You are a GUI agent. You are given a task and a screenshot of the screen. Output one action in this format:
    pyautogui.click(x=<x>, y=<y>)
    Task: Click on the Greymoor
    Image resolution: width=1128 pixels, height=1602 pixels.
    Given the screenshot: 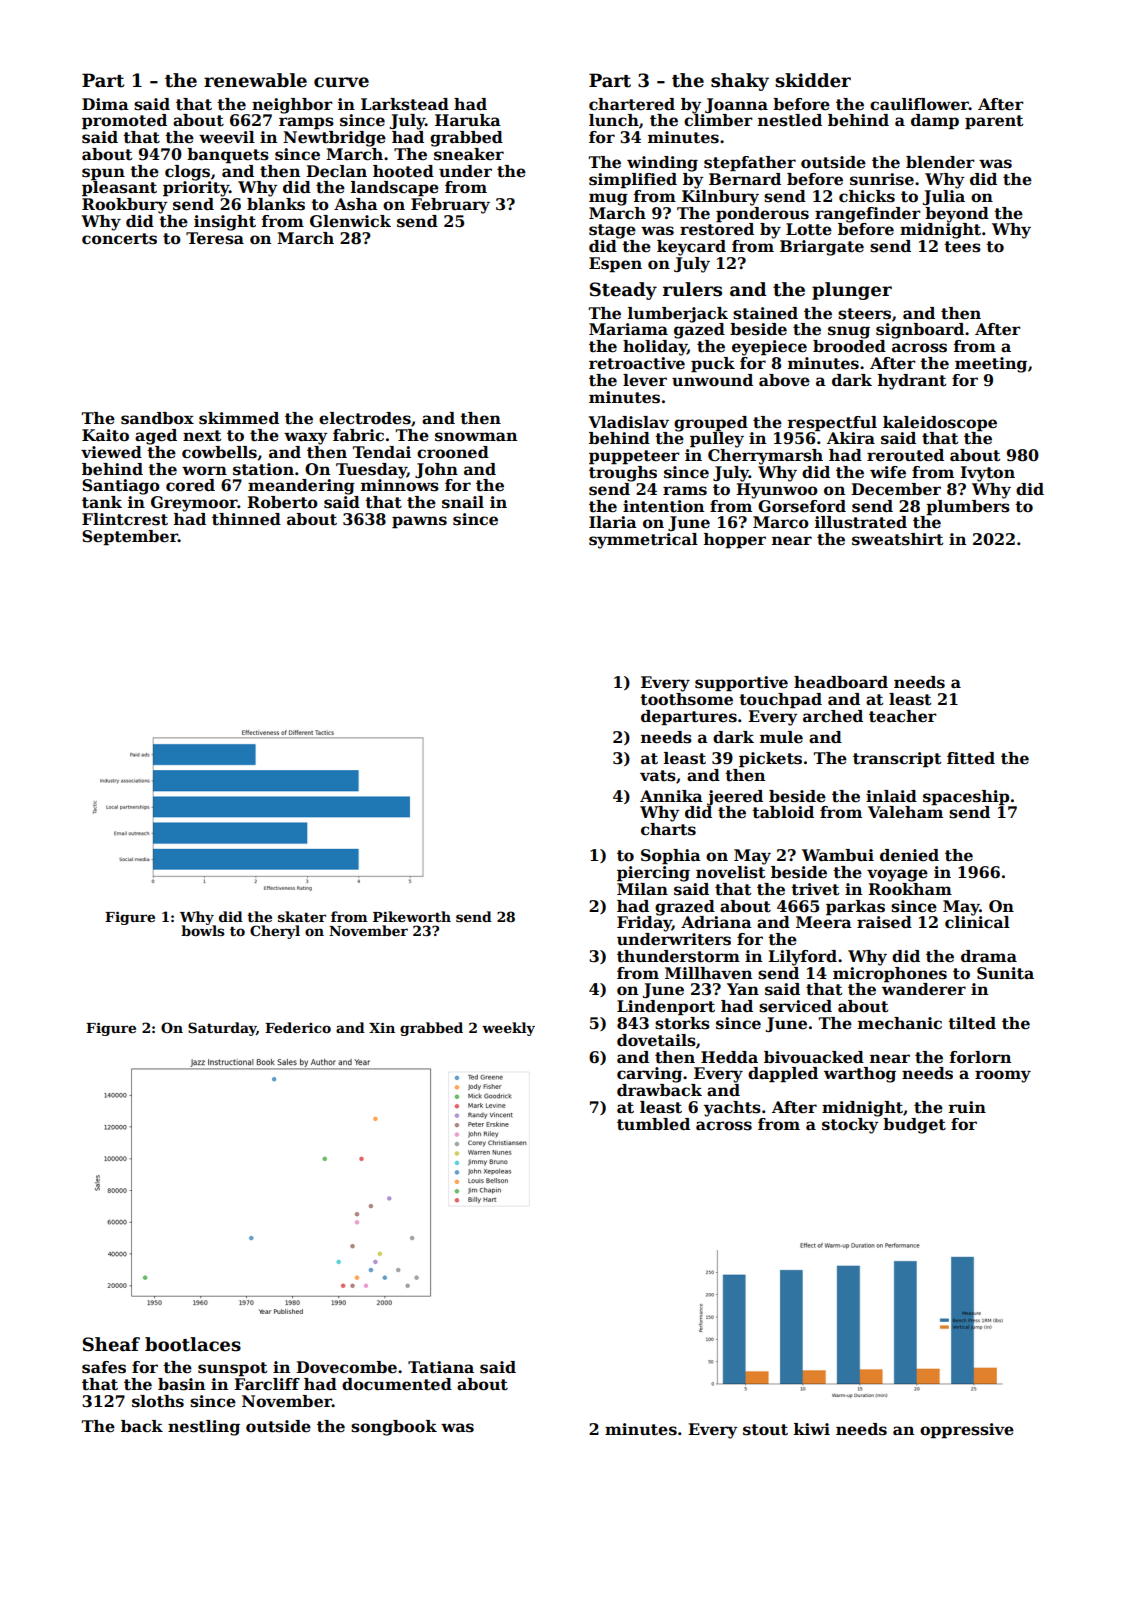 What is the action you would take?
    pyautogui.click(x=194, y=504)
